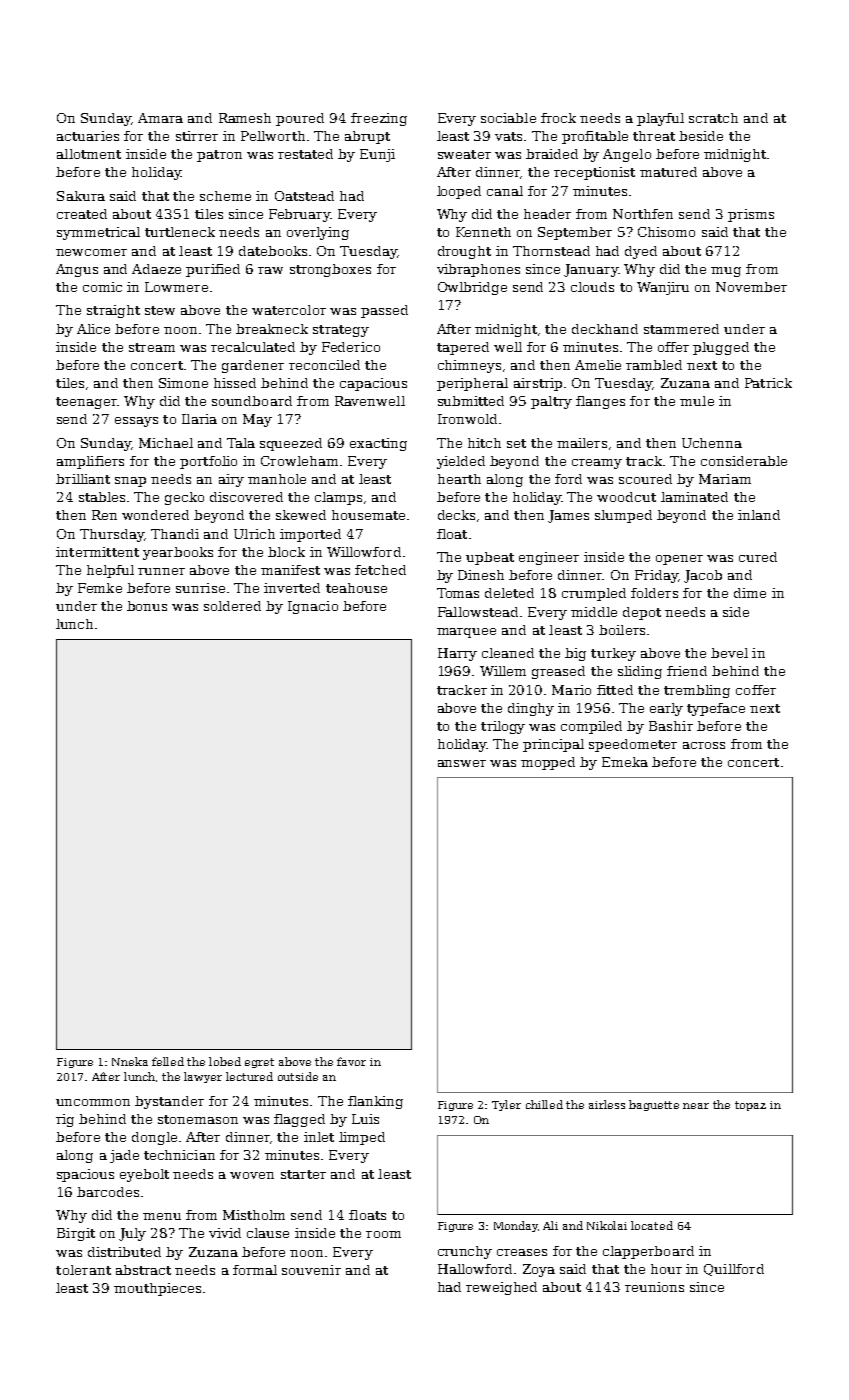 The height and width of the screenshot is (1400, 849). Describe the element at coordinates (100, 588) in the screenshot. I see `Femke` at that location.
